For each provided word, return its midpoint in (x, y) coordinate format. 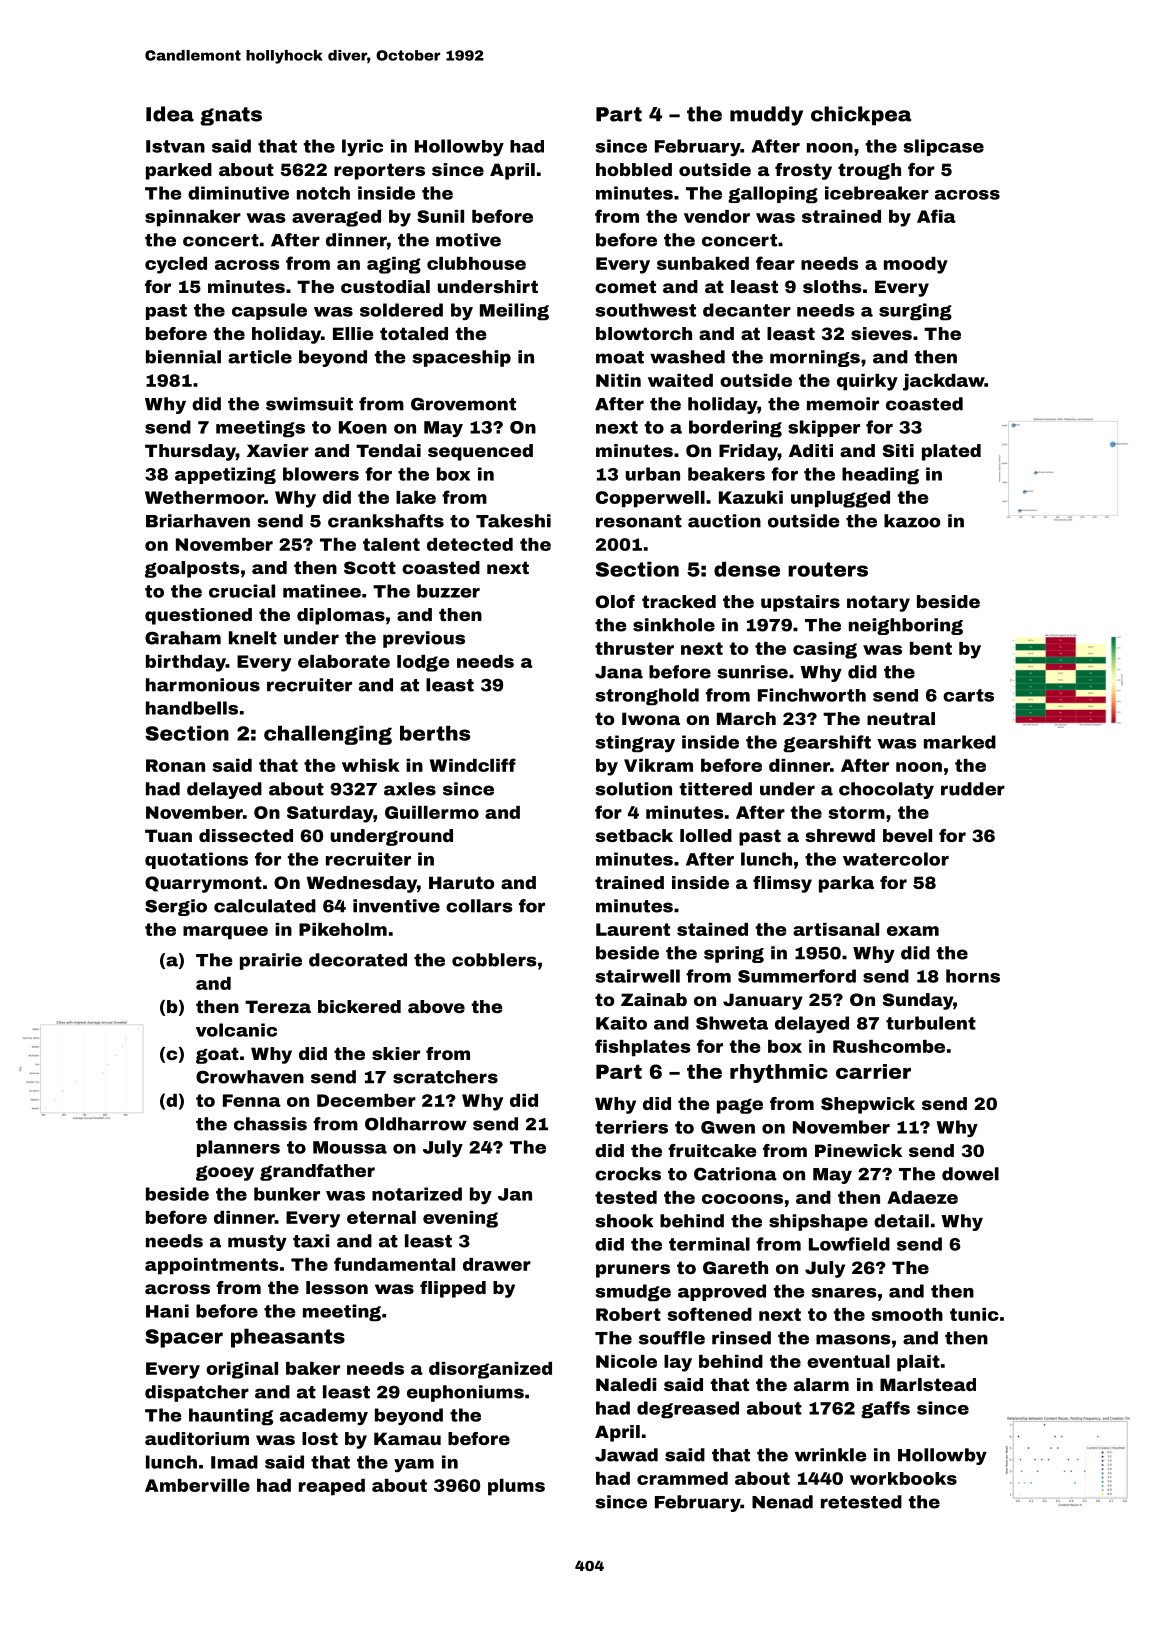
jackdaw (944, 382)
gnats (231, 116)
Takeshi (513, 521)
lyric (362, 147)
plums (516, 1487)
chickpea (861, 116)
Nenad (782, 1502)
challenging (328, 735)
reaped (332, 1487)
